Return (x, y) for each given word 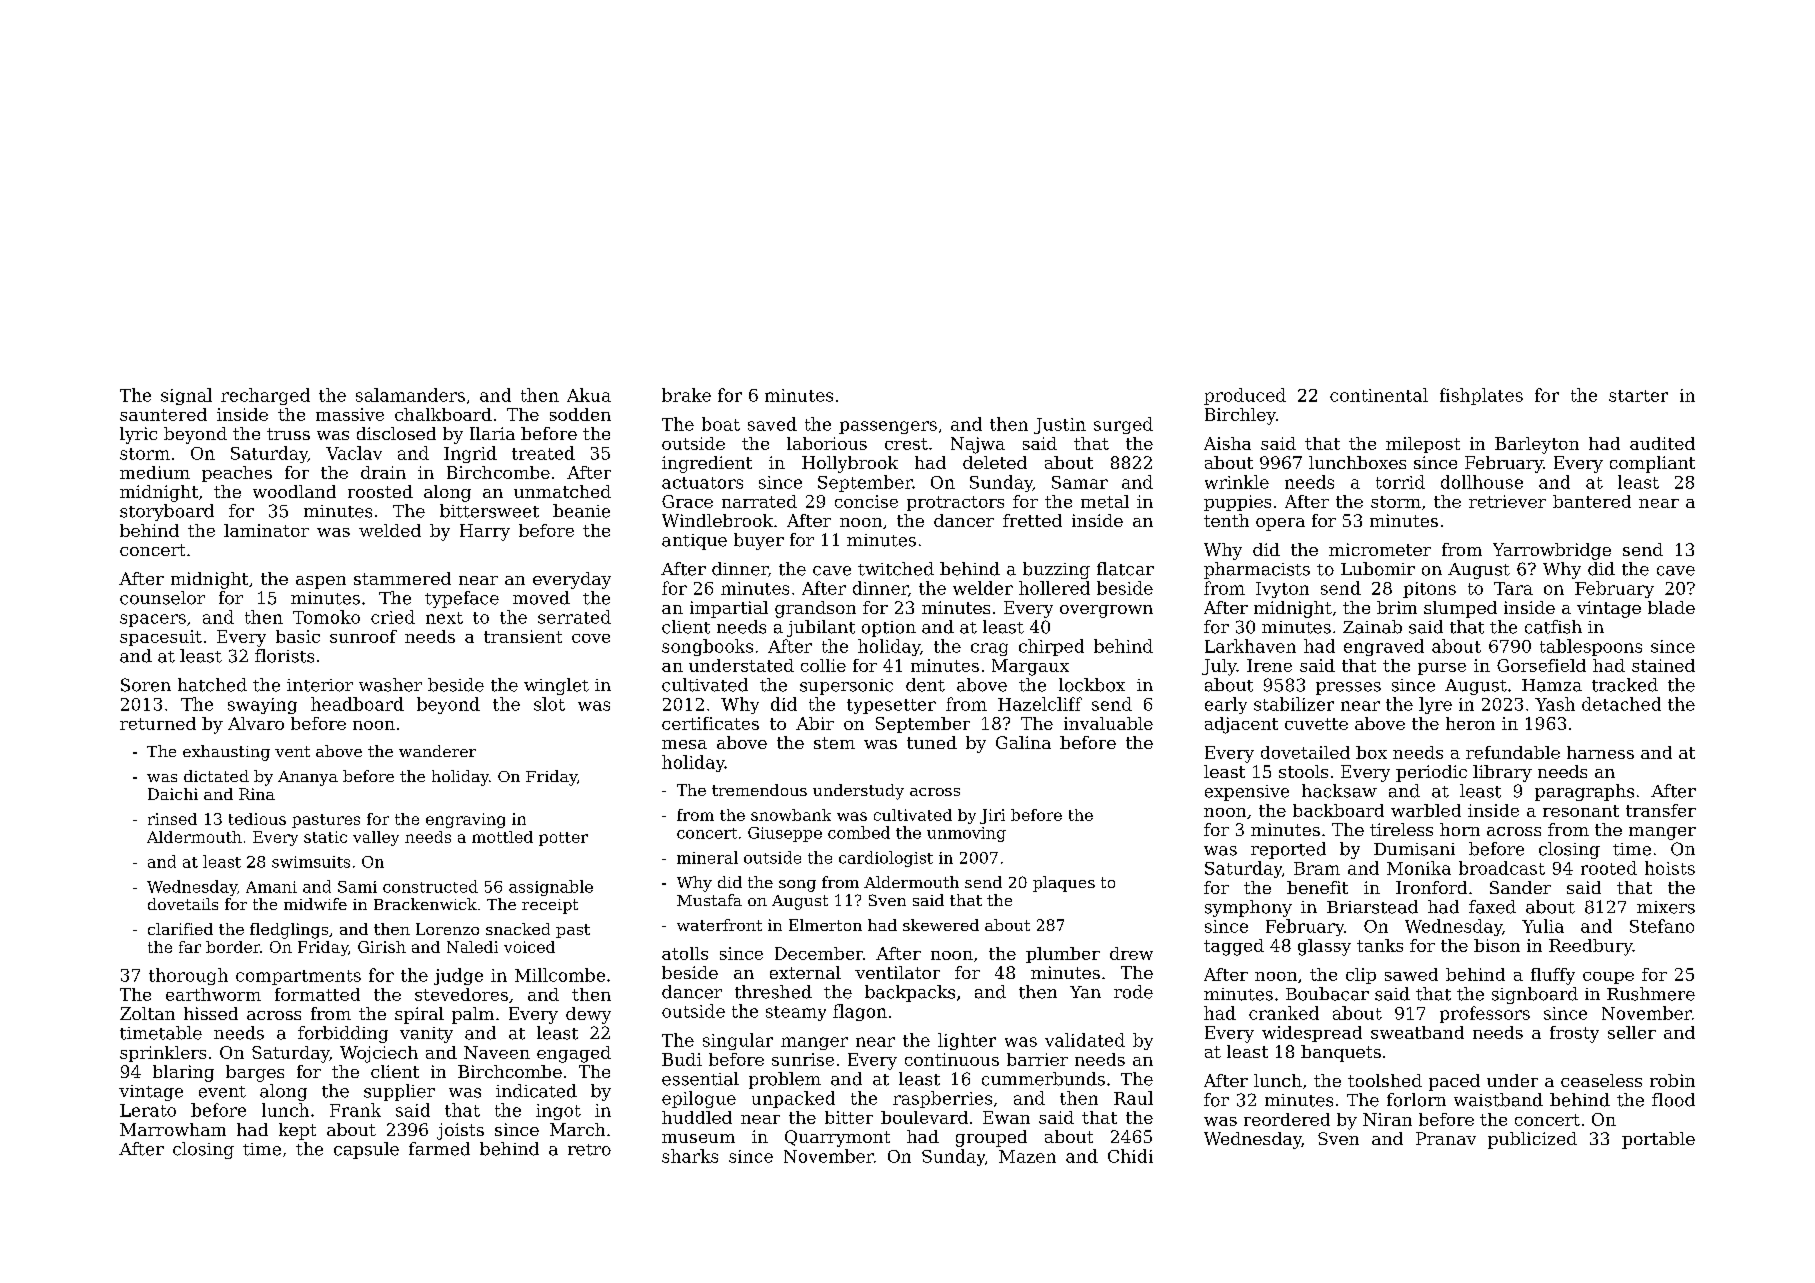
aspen (321, 582)
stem (834, 743)
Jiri (992, 816)
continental (1379, 395)
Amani (271, 887)
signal (186, 396)
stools (1303, 771)
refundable (1513, 752)
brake (686, 395)
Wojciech (379, 1054)
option (889, 629)
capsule (366, 1150)
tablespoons (1591, 647)
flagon (860, 1012)
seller (1632, 1032)
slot (549, 704)
